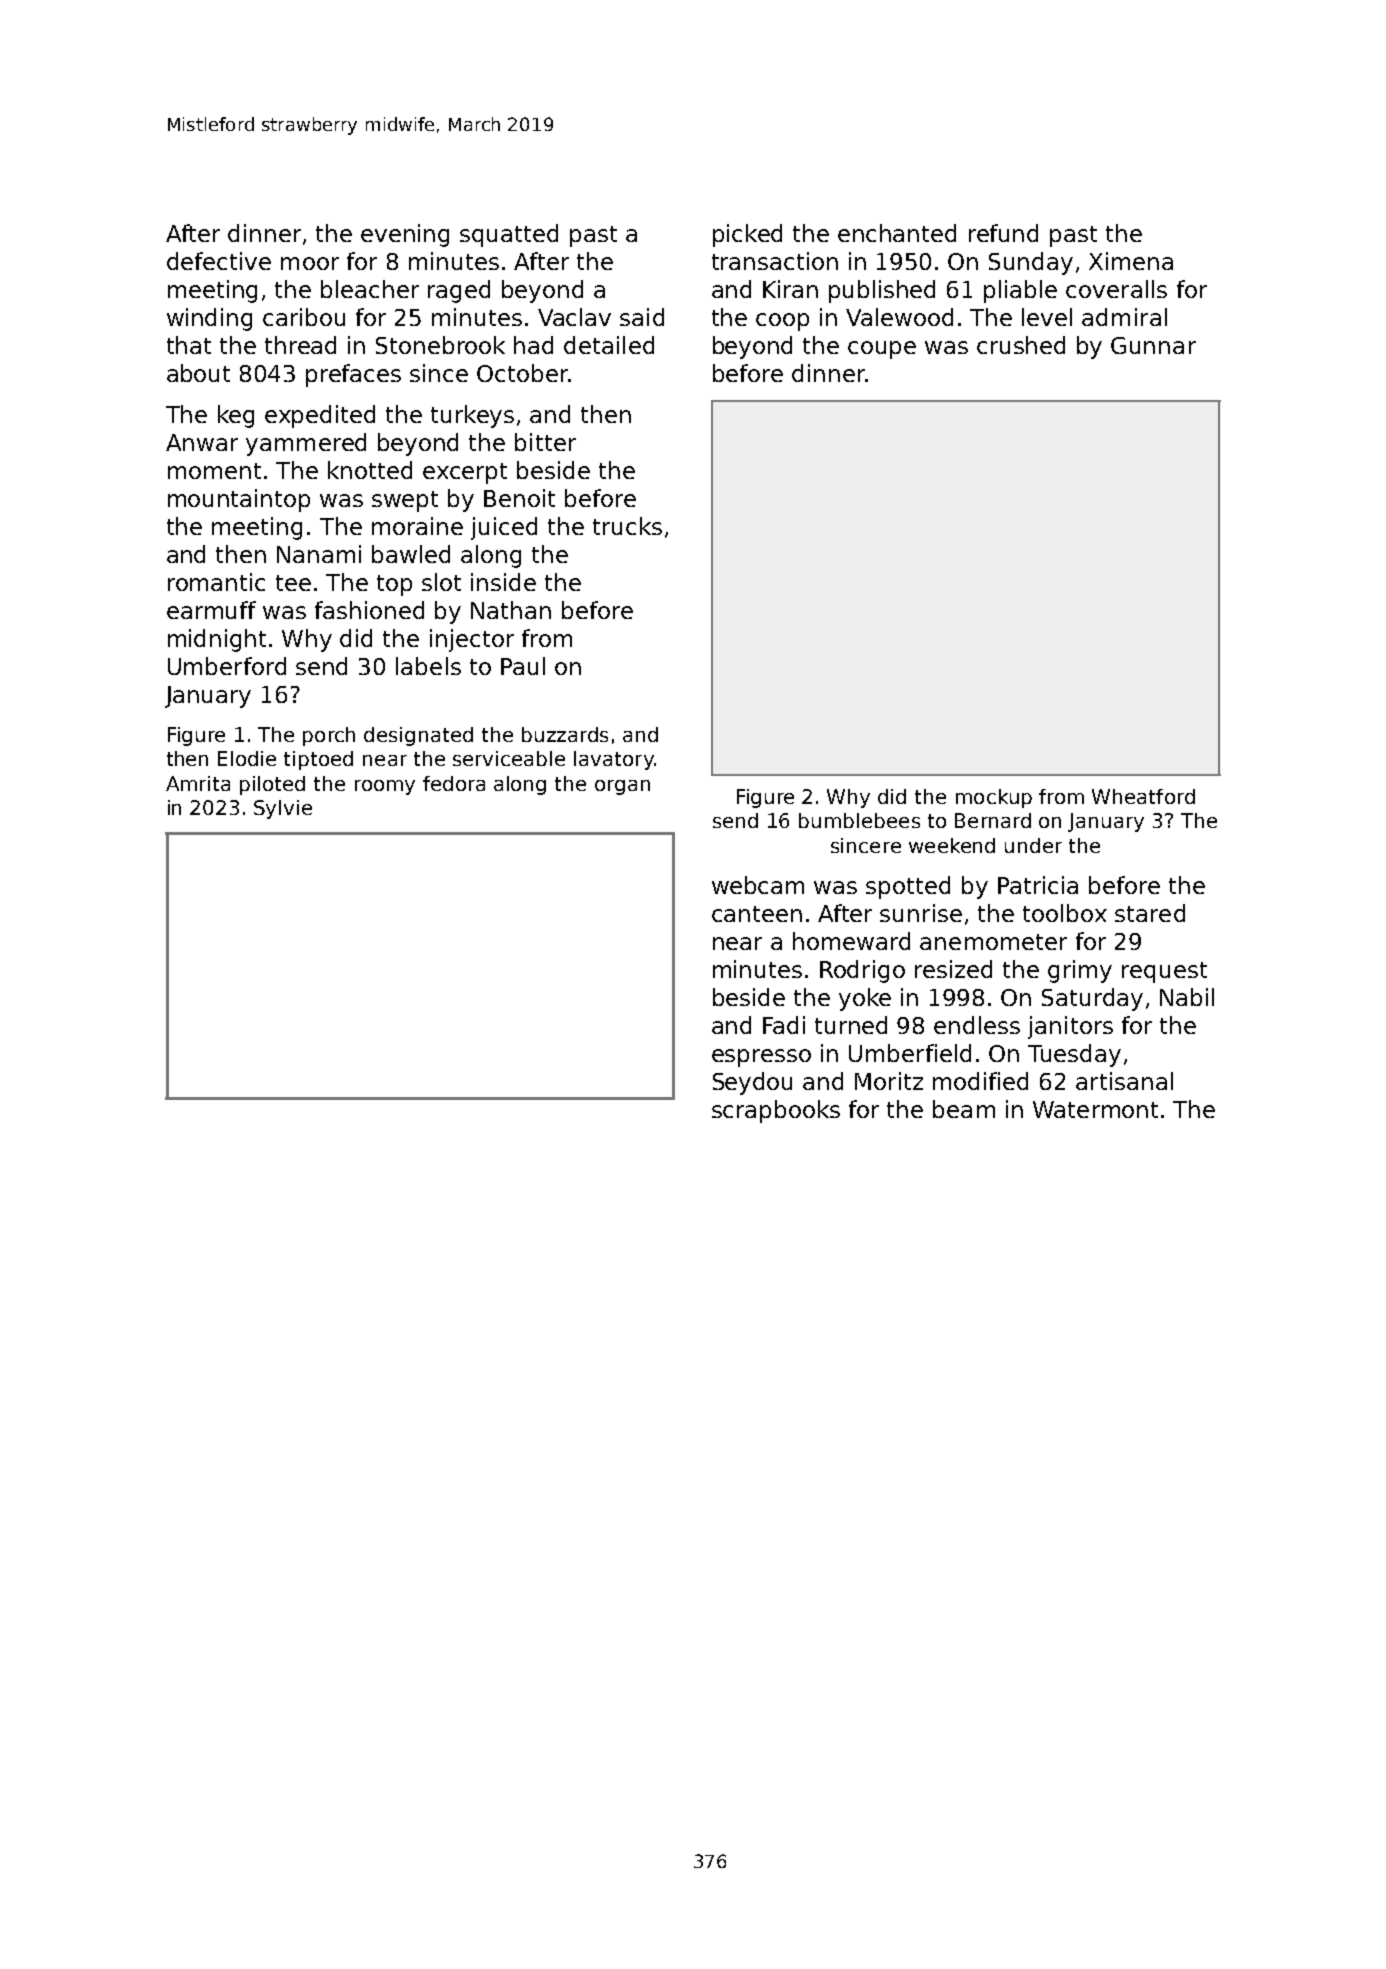 The width and height of the screenshot is (1386, 1969). What do you see at coordinates (994, 798) in the screenshot?
I see `mockup` at bounding box center [994, 798].
